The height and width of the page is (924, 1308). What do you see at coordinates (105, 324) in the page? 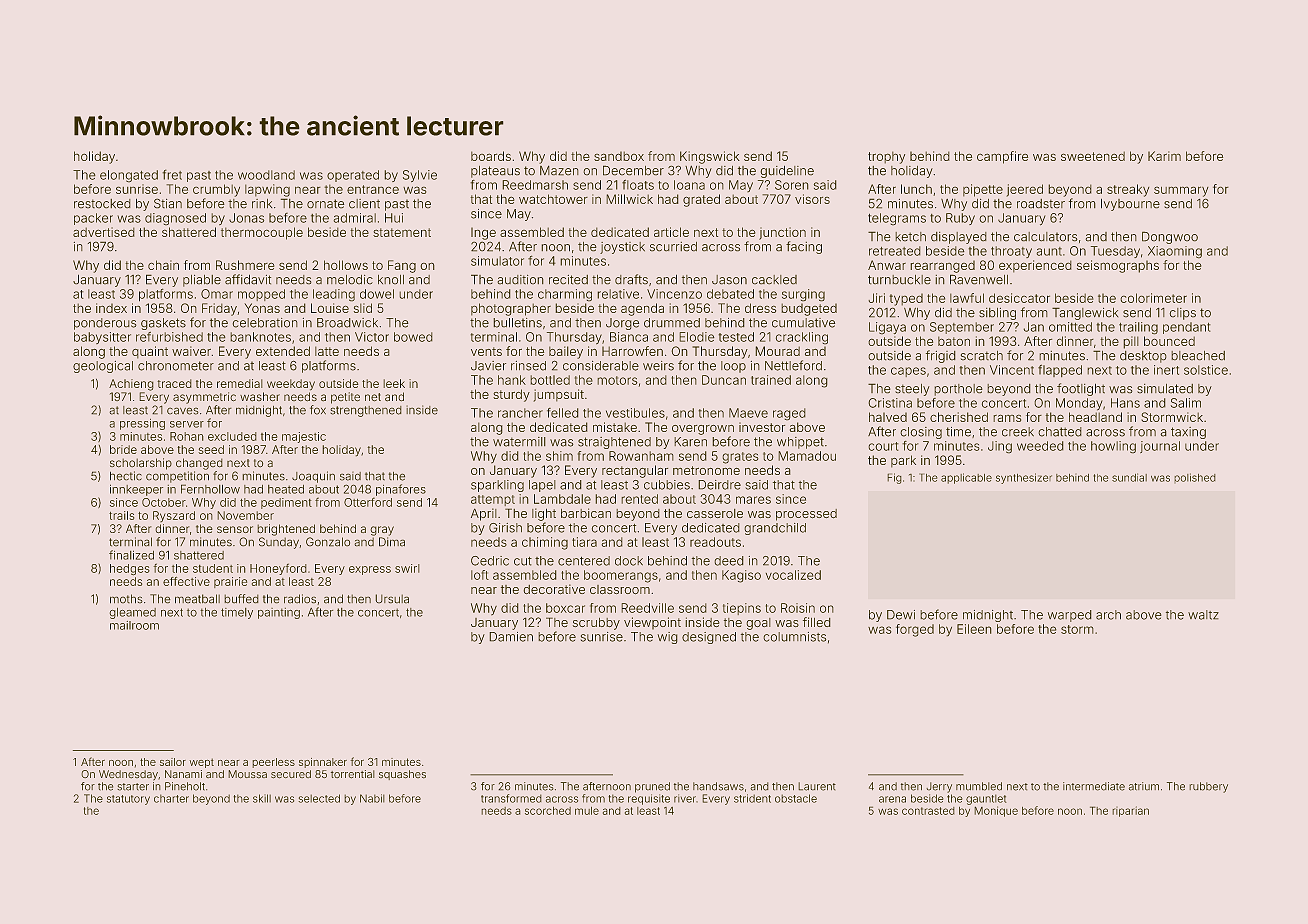
I see `ponderous` at bounding box center [105, 324].
